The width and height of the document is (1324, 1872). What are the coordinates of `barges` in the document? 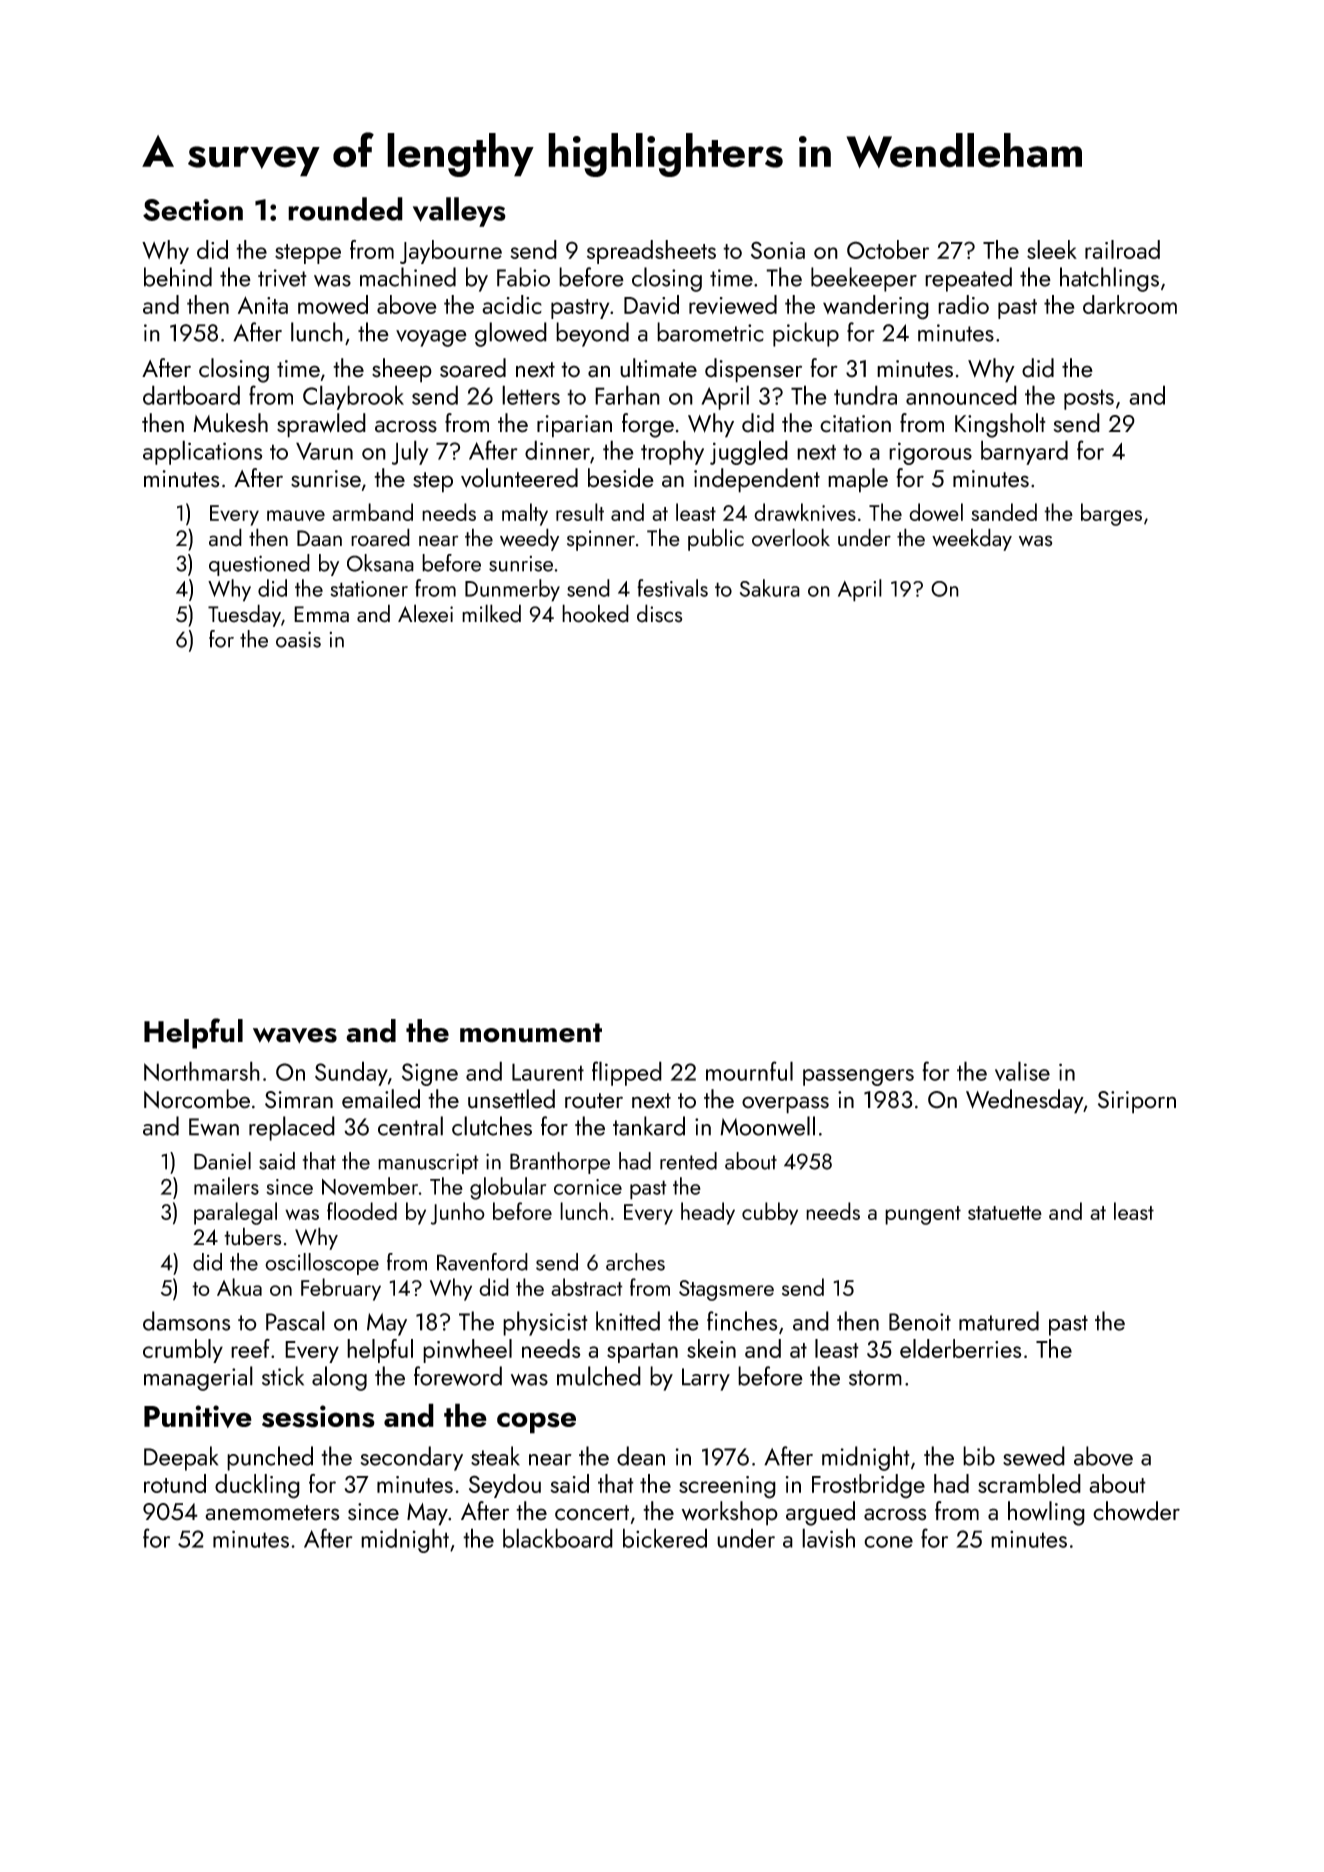 It's located at (1111, 514).
